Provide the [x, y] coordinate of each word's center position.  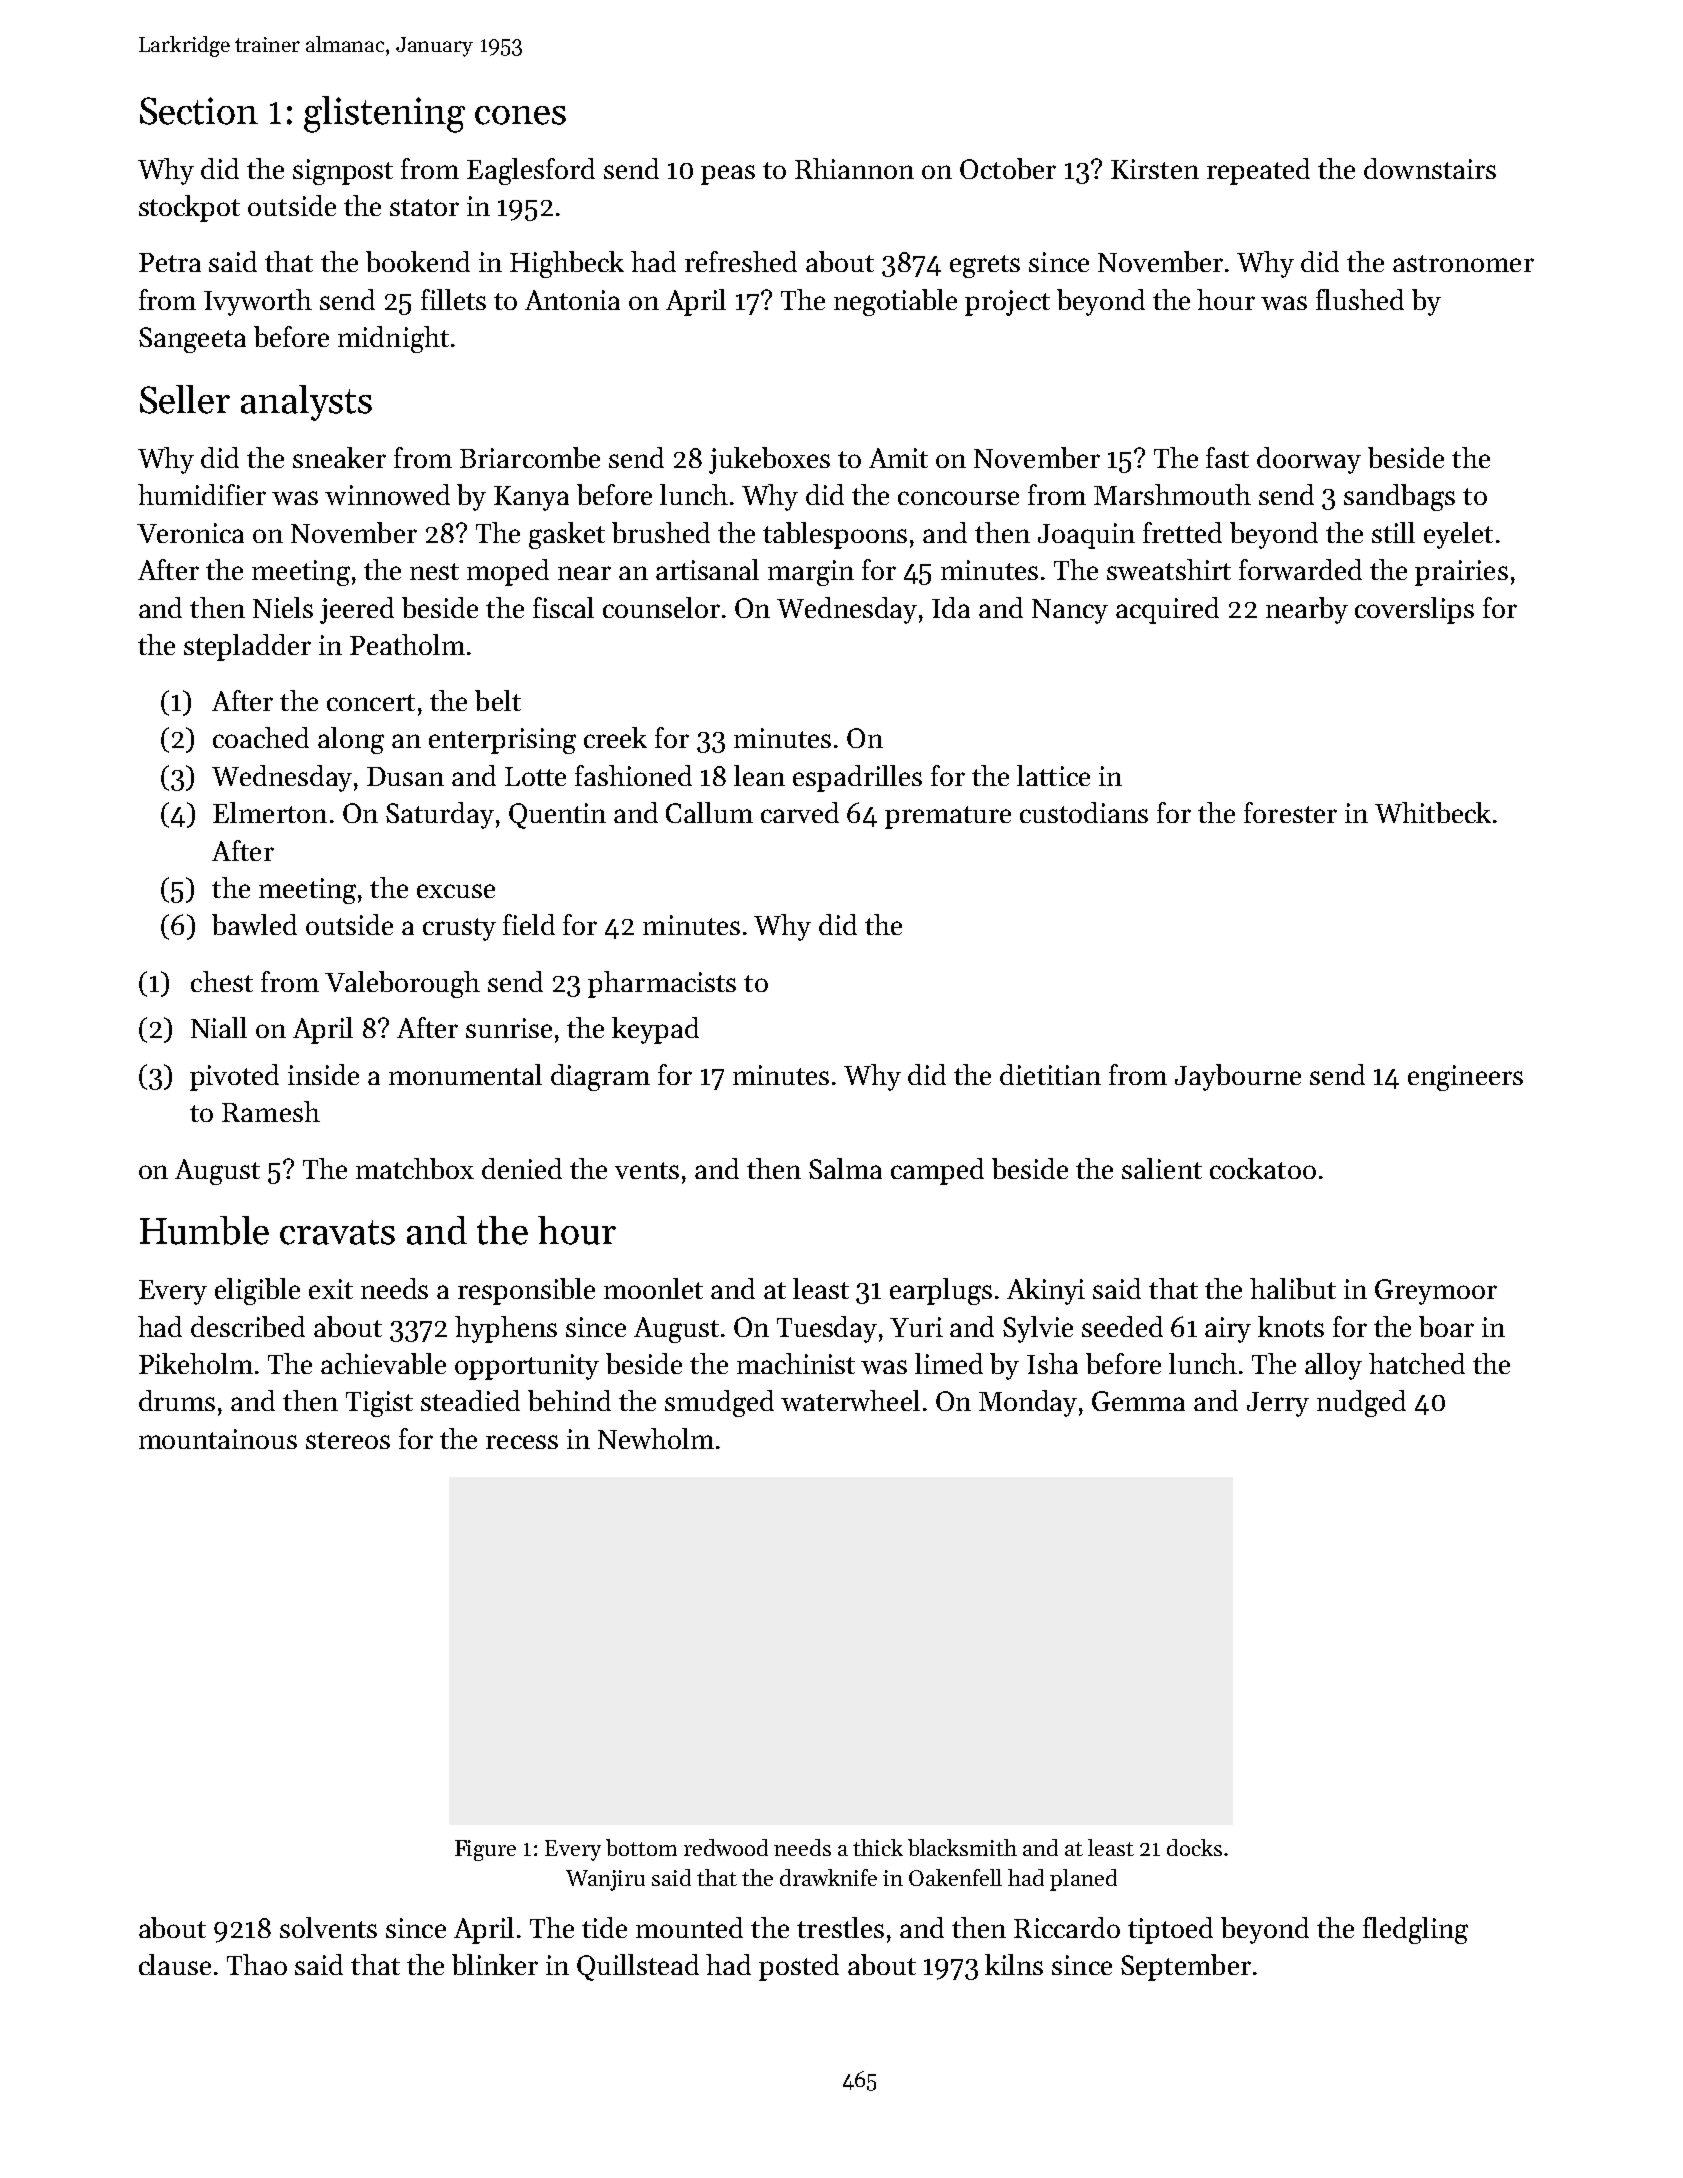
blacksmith [962, 1847]
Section [199, 111]
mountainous [218, 1439]
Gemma [1138, 1401]
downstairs [1430, 168]
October [1008, 168]
